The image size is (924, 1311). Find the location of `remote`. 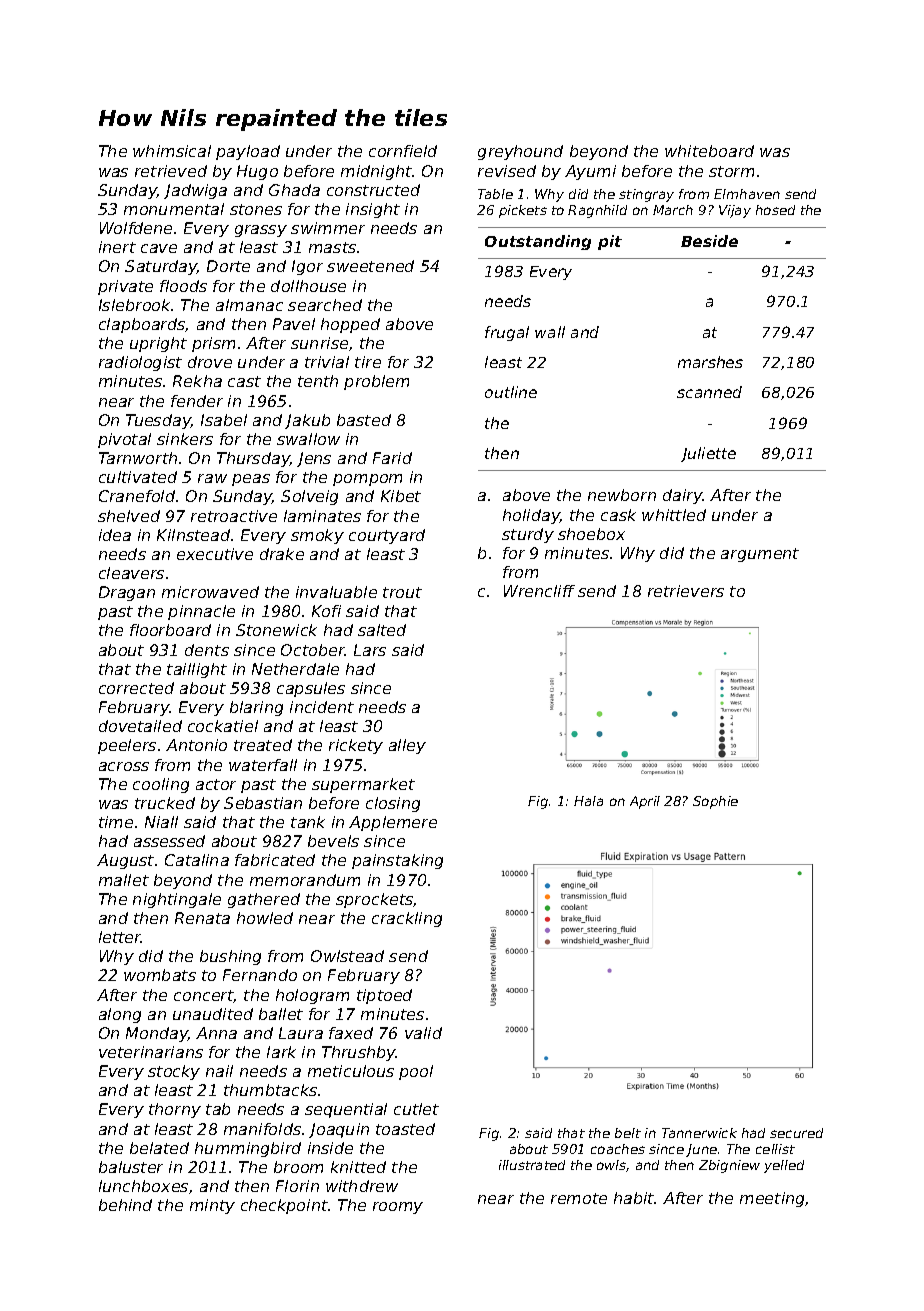

remote is located at coordinates (579, 1198).
